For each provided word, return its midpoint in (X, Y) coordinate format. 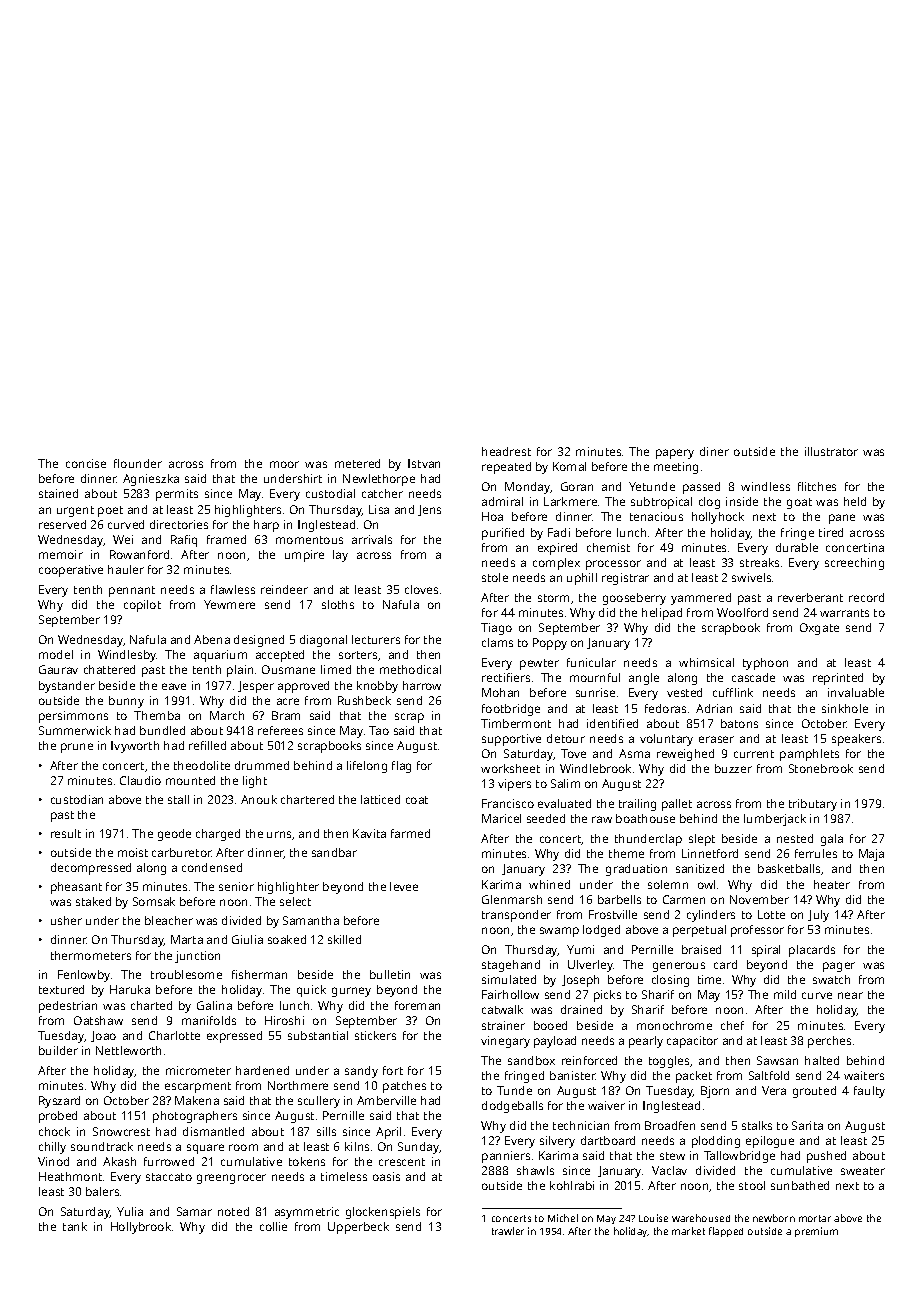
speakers (856, 740)
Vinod (53, 1161)
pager (839, 967)
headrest (506, 451)
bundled (162, 730)
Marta (187, 939)
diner (714, 451)
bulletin (390, 974)
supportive (511, 740)
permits (177, 495)
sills (326, 1131)
